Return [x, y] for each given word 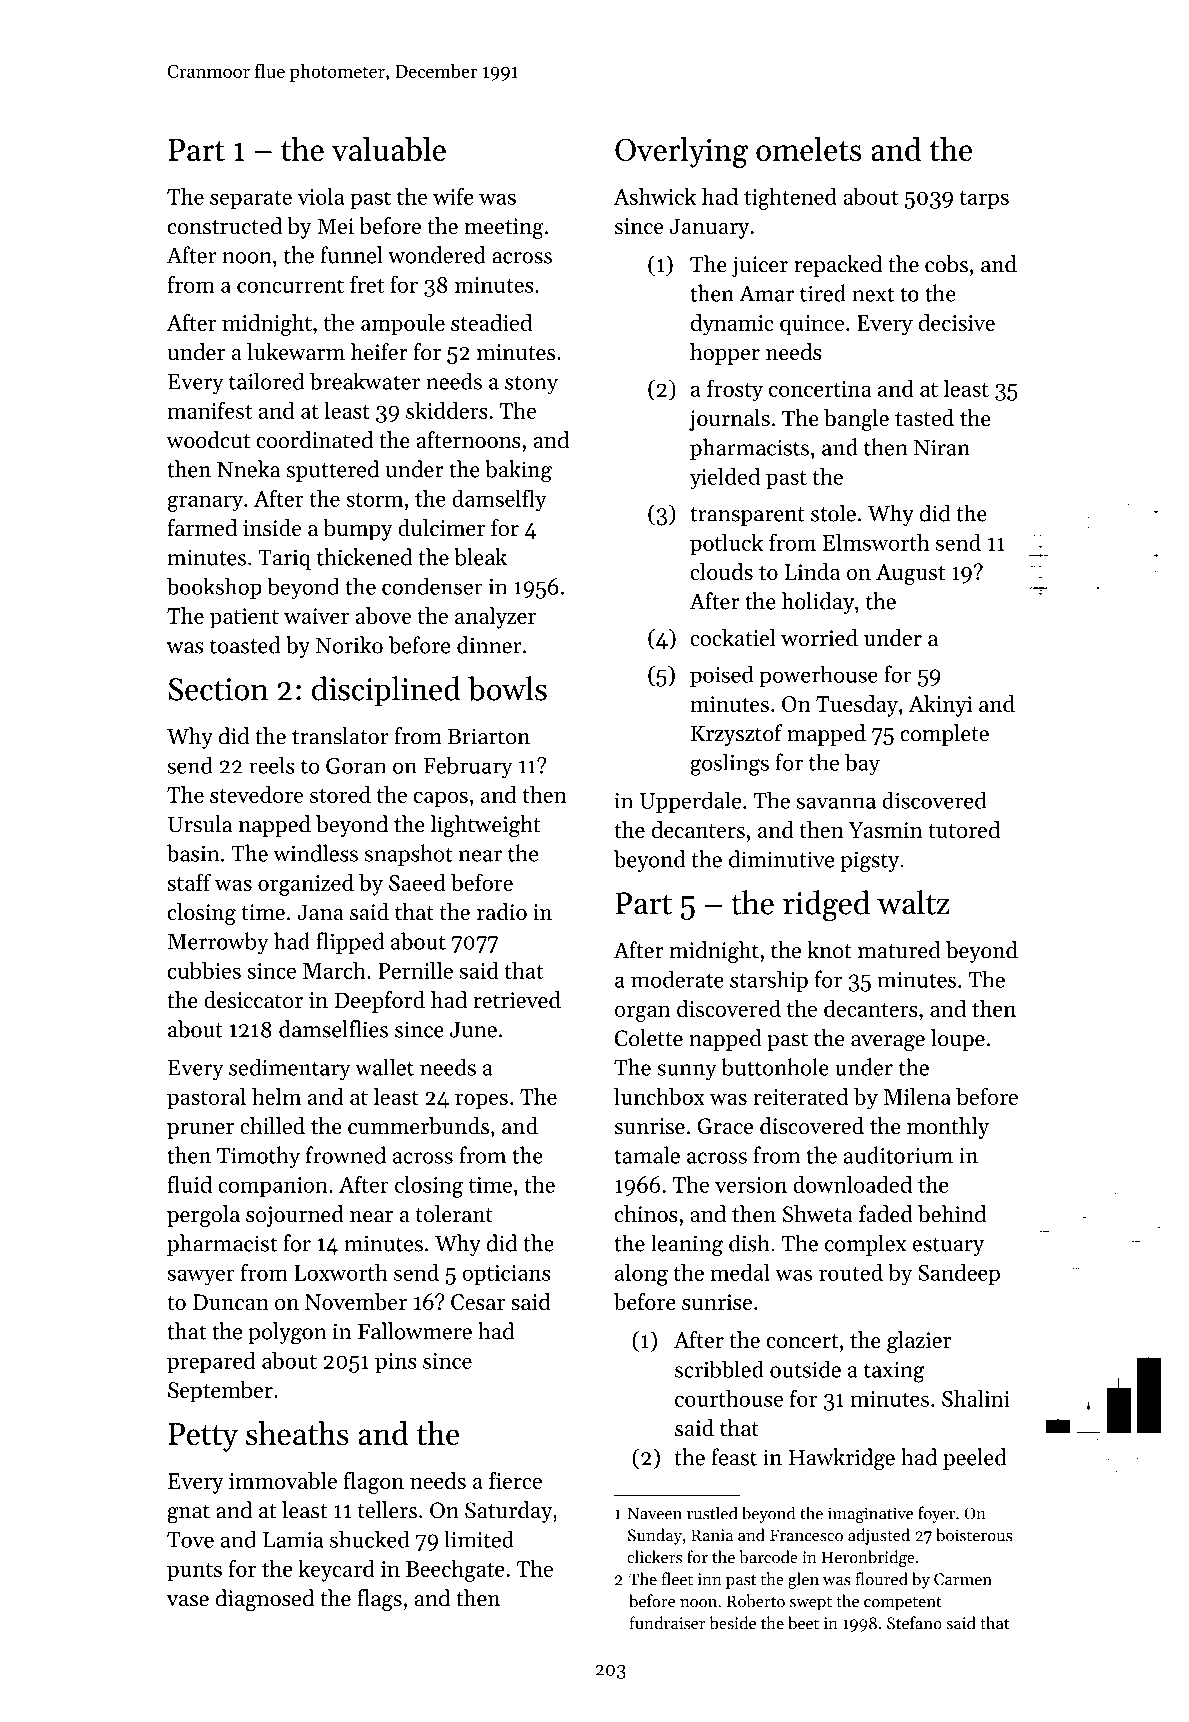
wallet [384, 1067]
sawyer [201, 1277]
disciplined [386, 691]
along [641, 1274]
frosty [735, 390]
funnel [352, 255]
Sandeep [959, 1274]
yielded [725, 478]
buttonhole [775, 1067]
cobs [946, 264]
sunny [687, 1072]
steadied [491, 322]
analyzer [495, 618]
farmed [202, 527]
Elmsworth [876, 542]
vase [188, 1601]
